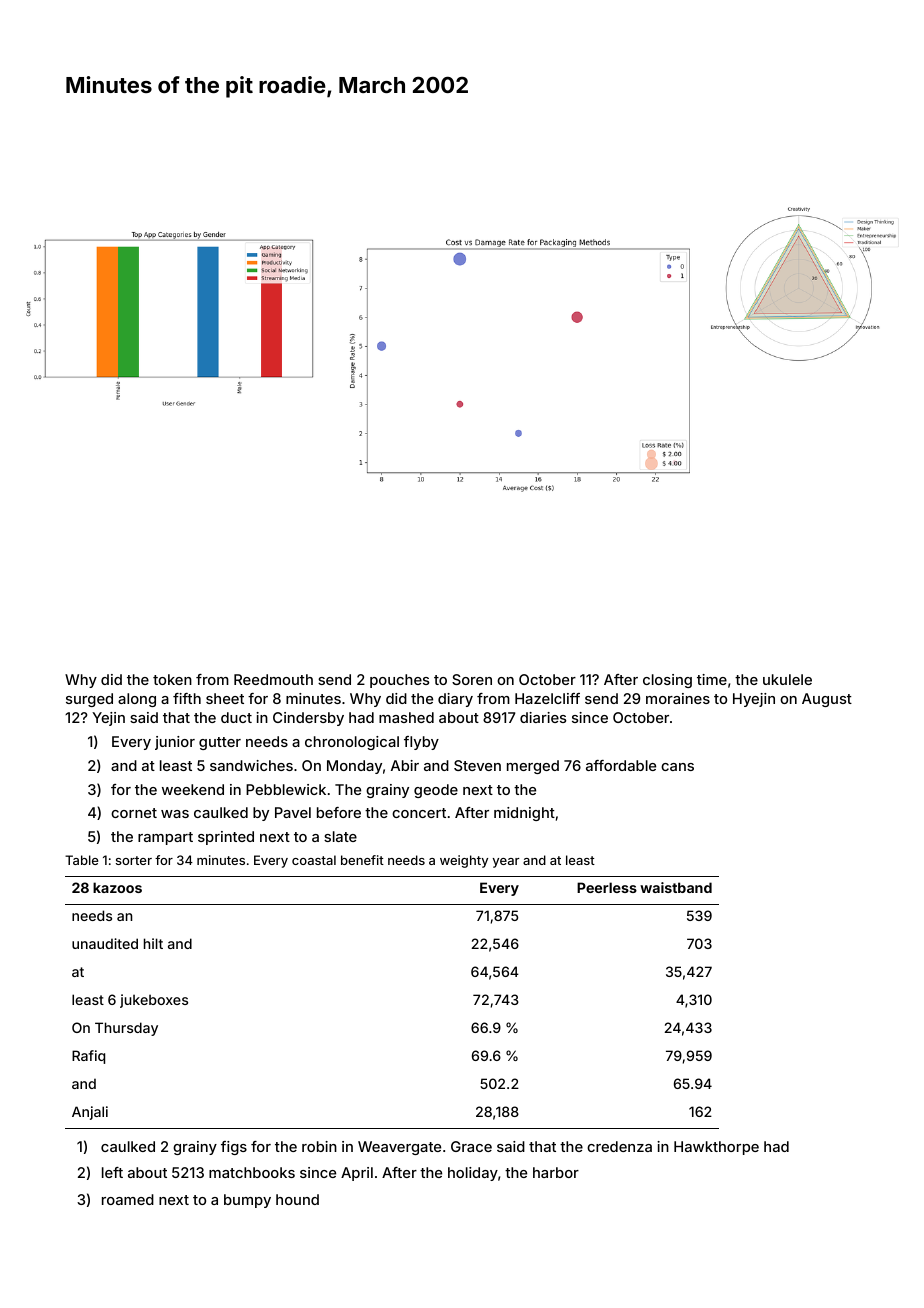  What do you see at coordinates (676, 887) in the screenshot?
I see `waistband` at bounding box center [676, 887].
